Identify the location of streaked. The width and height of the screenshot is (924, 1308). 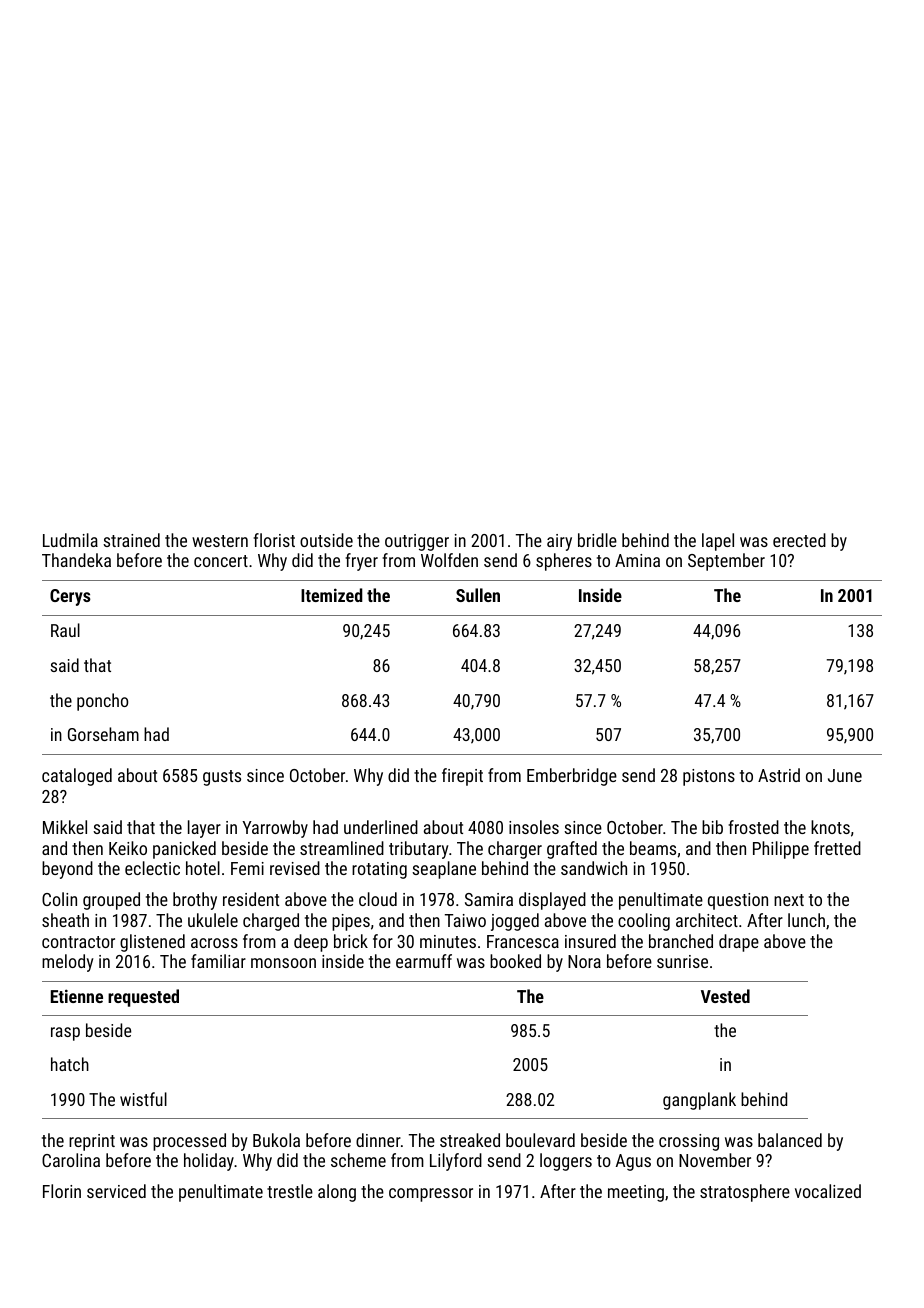
(470, 1140).
